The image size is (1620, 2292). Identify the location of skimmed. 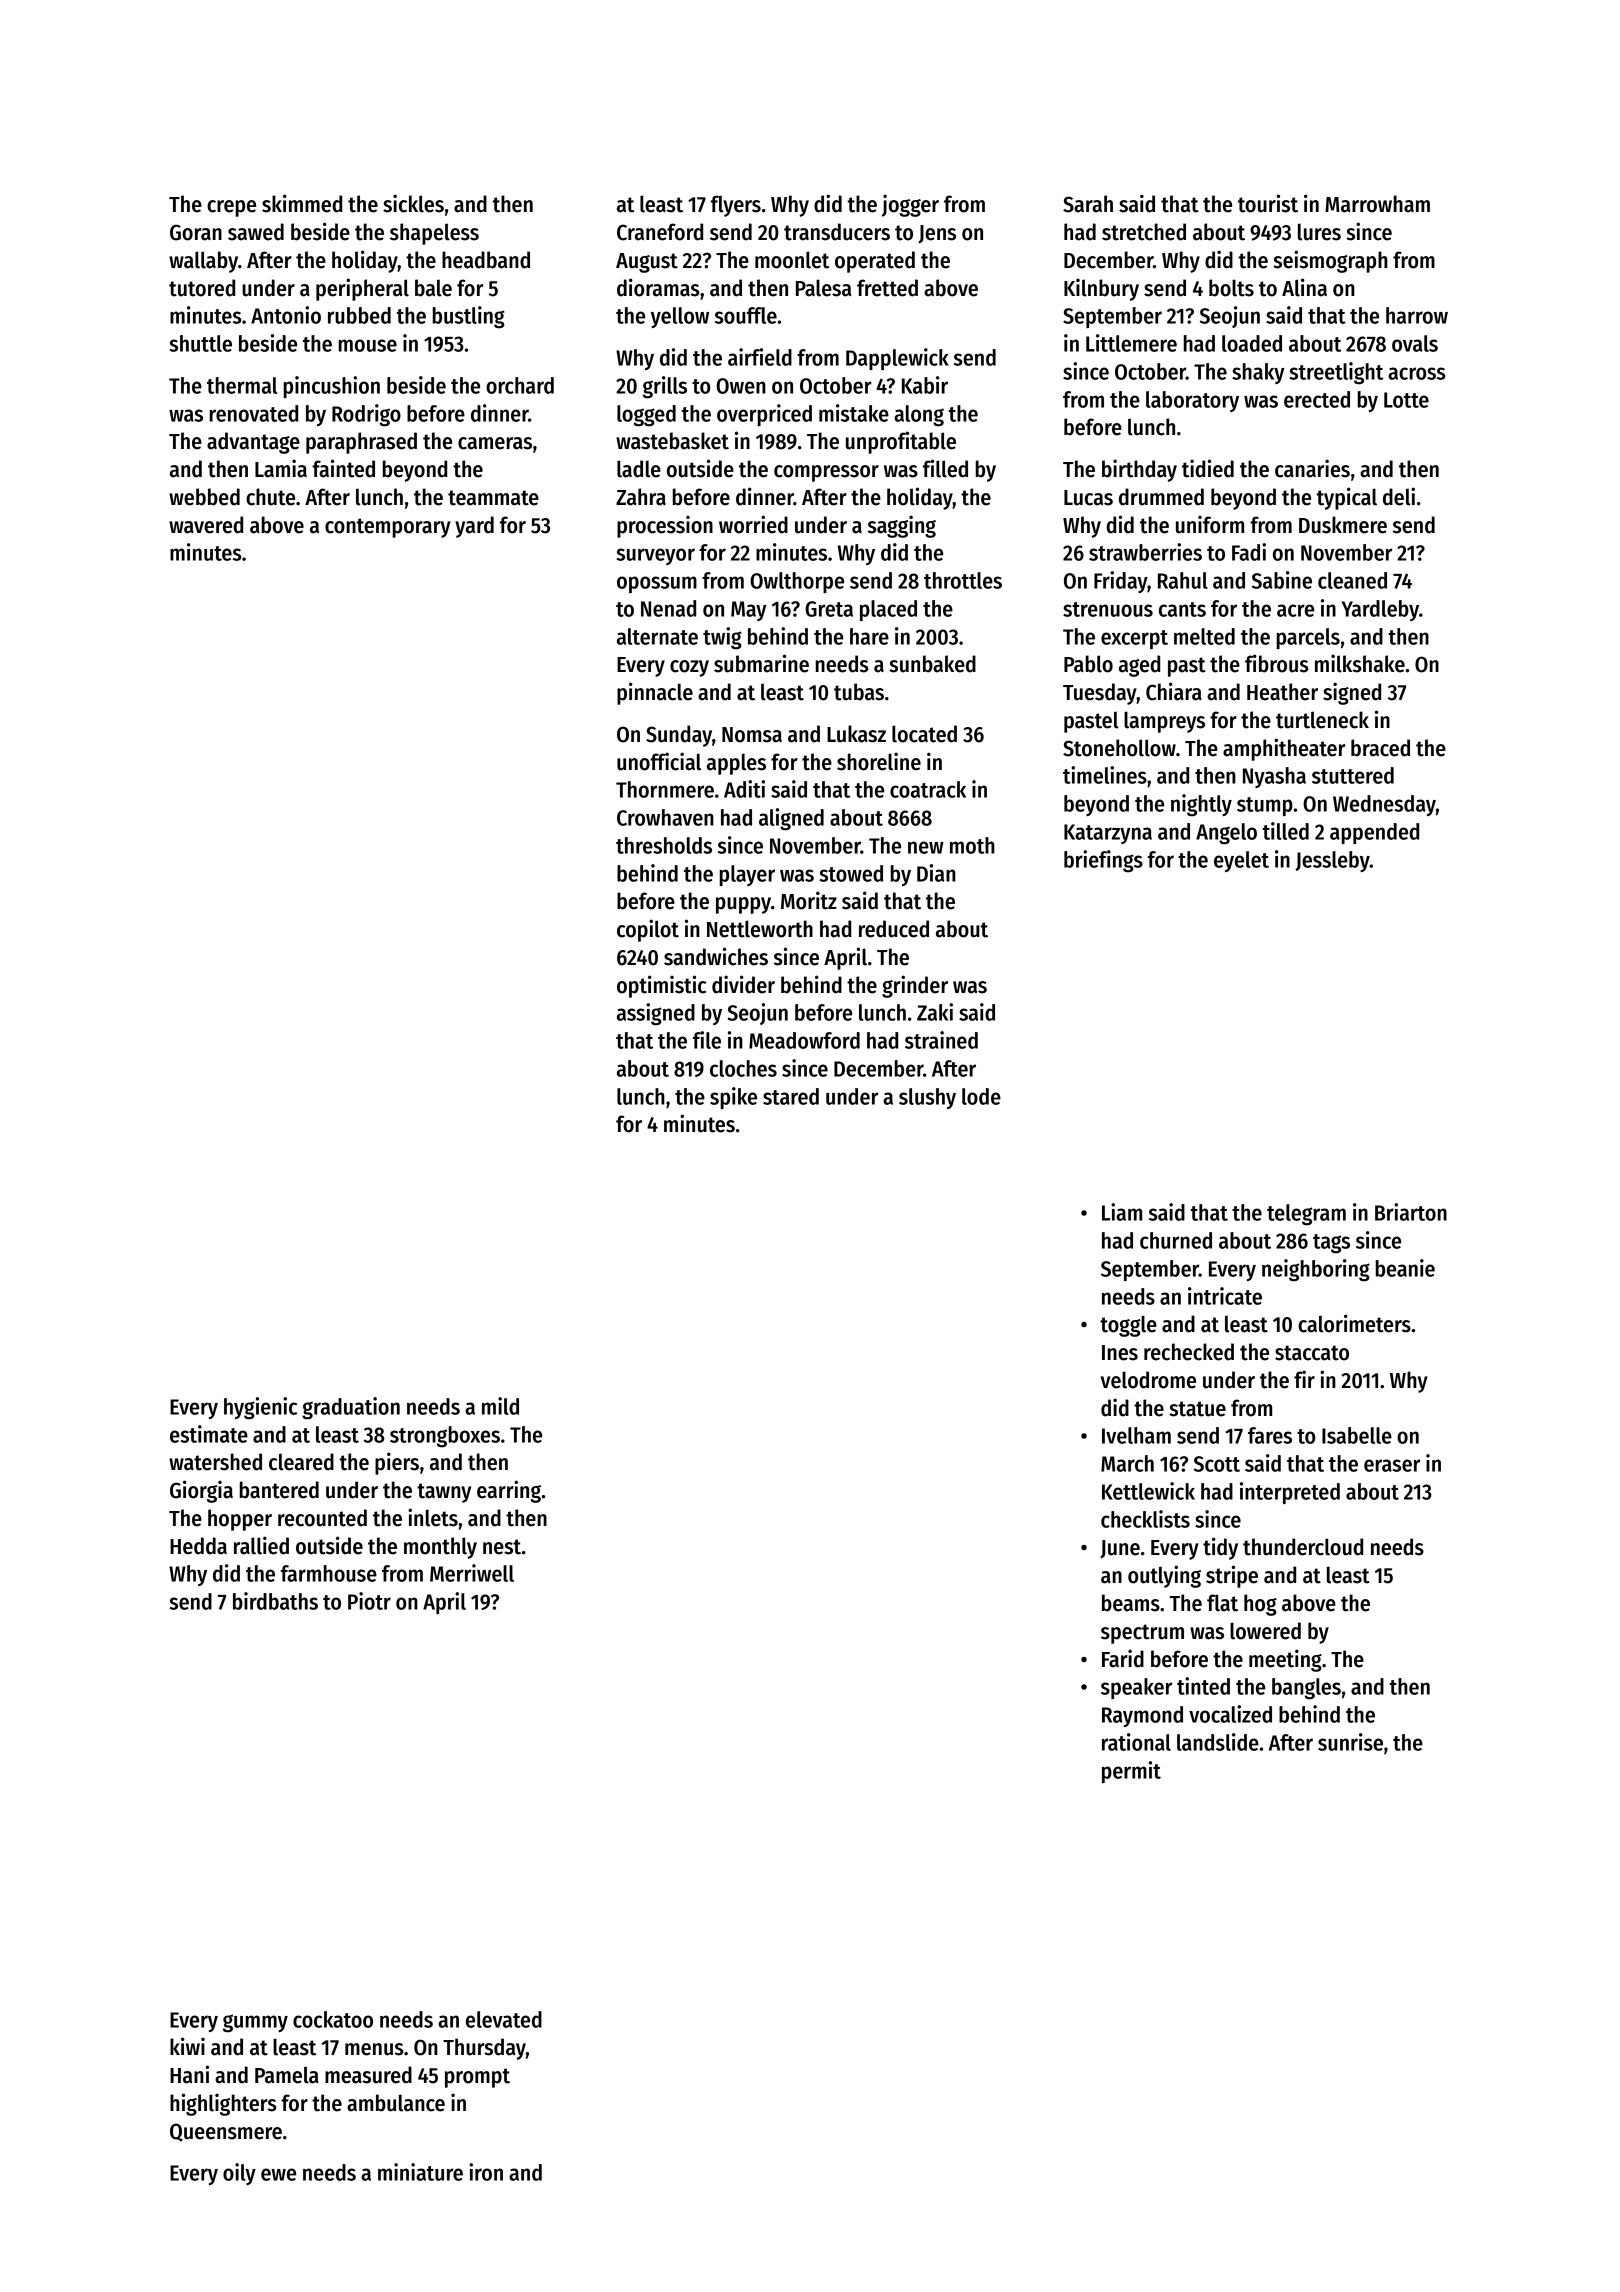
(302, 203).
